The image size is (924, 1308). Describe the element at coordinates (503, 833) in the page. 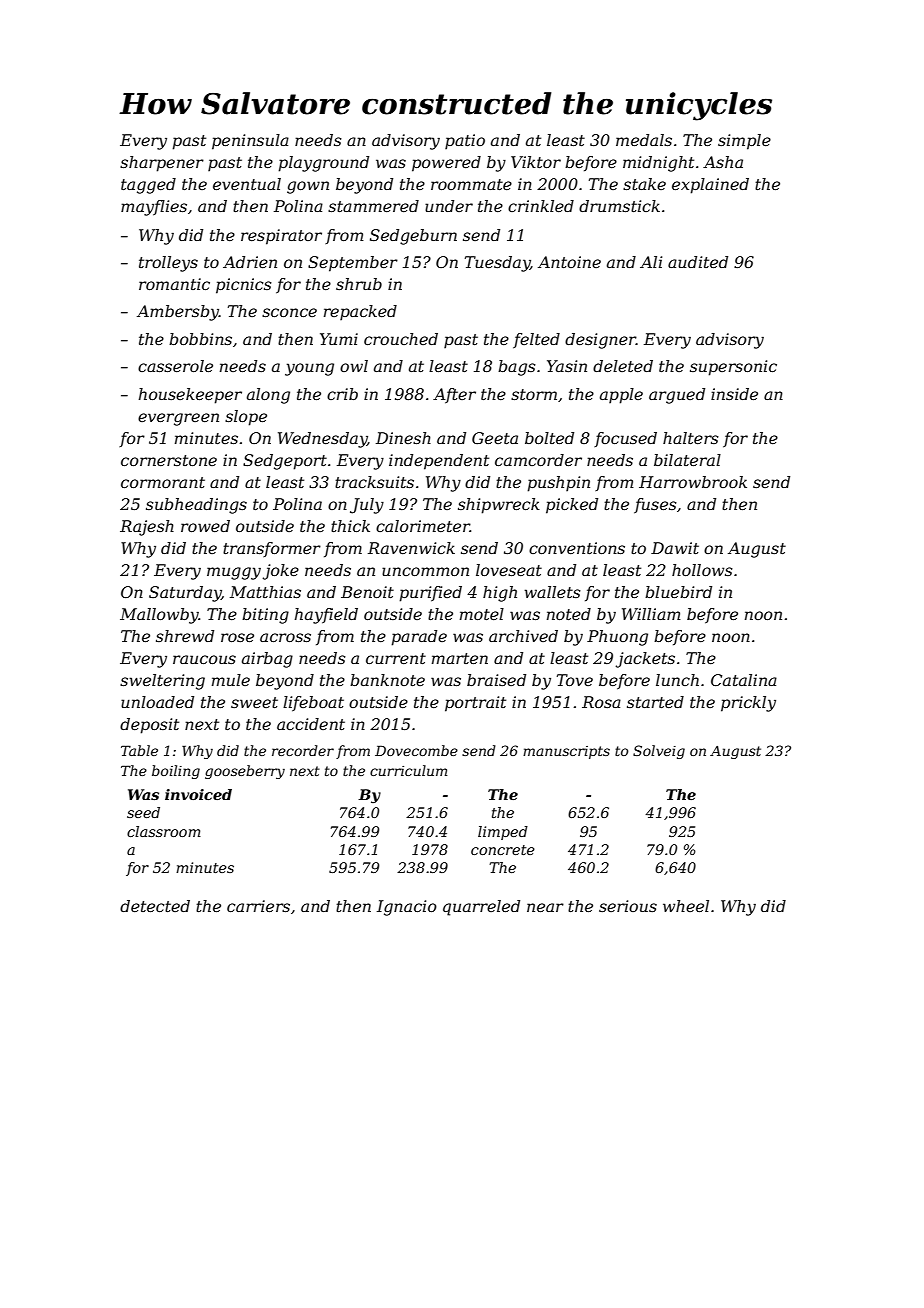

I see `limped` at that location.
